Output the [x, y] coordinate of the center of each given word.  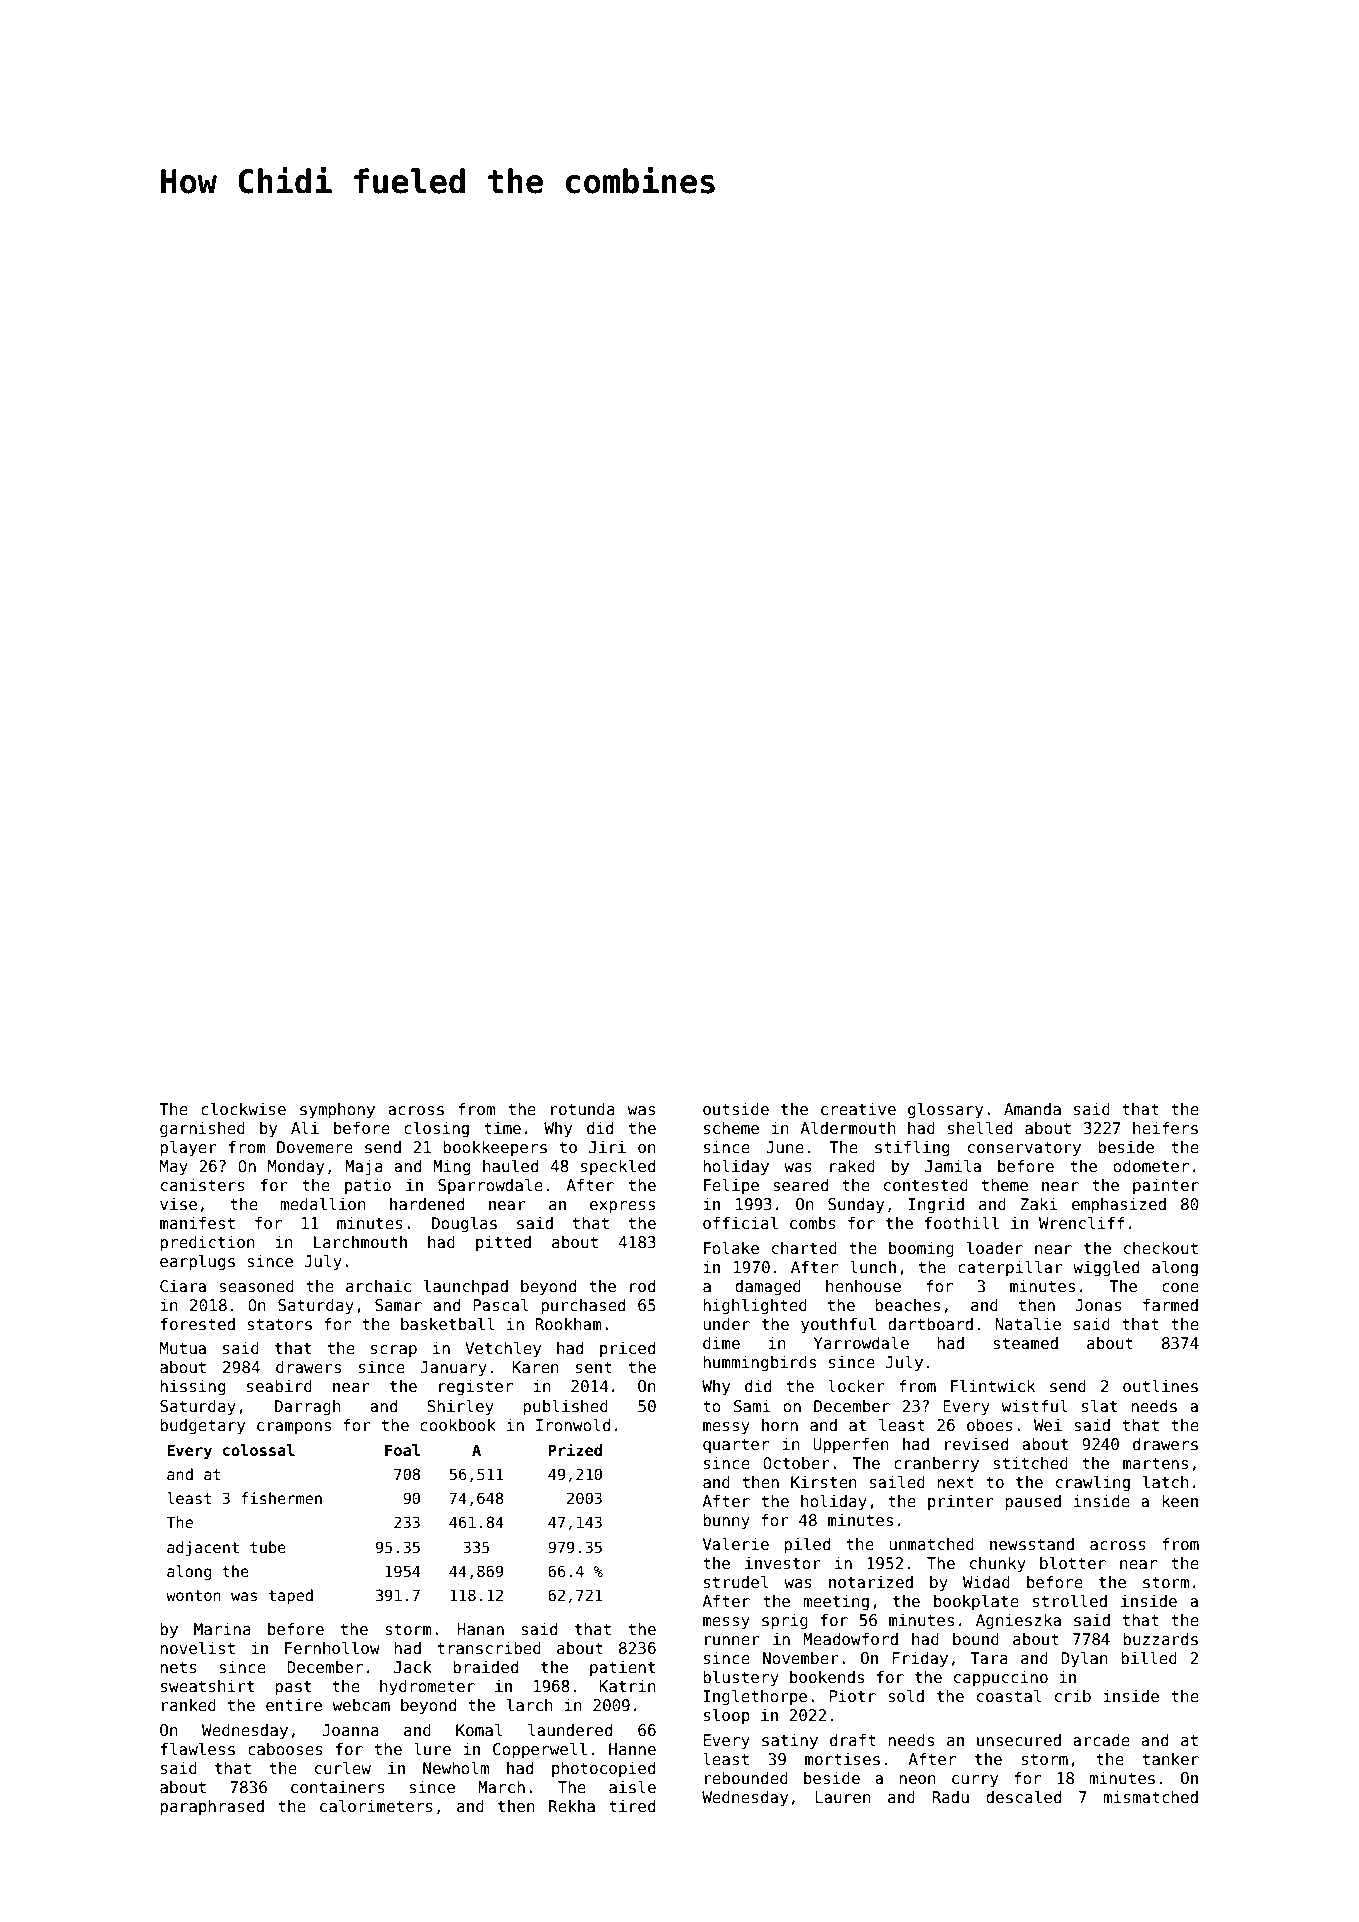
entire [294, 1705]
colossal [259, 1450]
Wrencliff [1082, 1222]
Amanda [1032, 1109]
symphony [337, 1111]
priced [627, 1349]
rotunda [583, 1109]
